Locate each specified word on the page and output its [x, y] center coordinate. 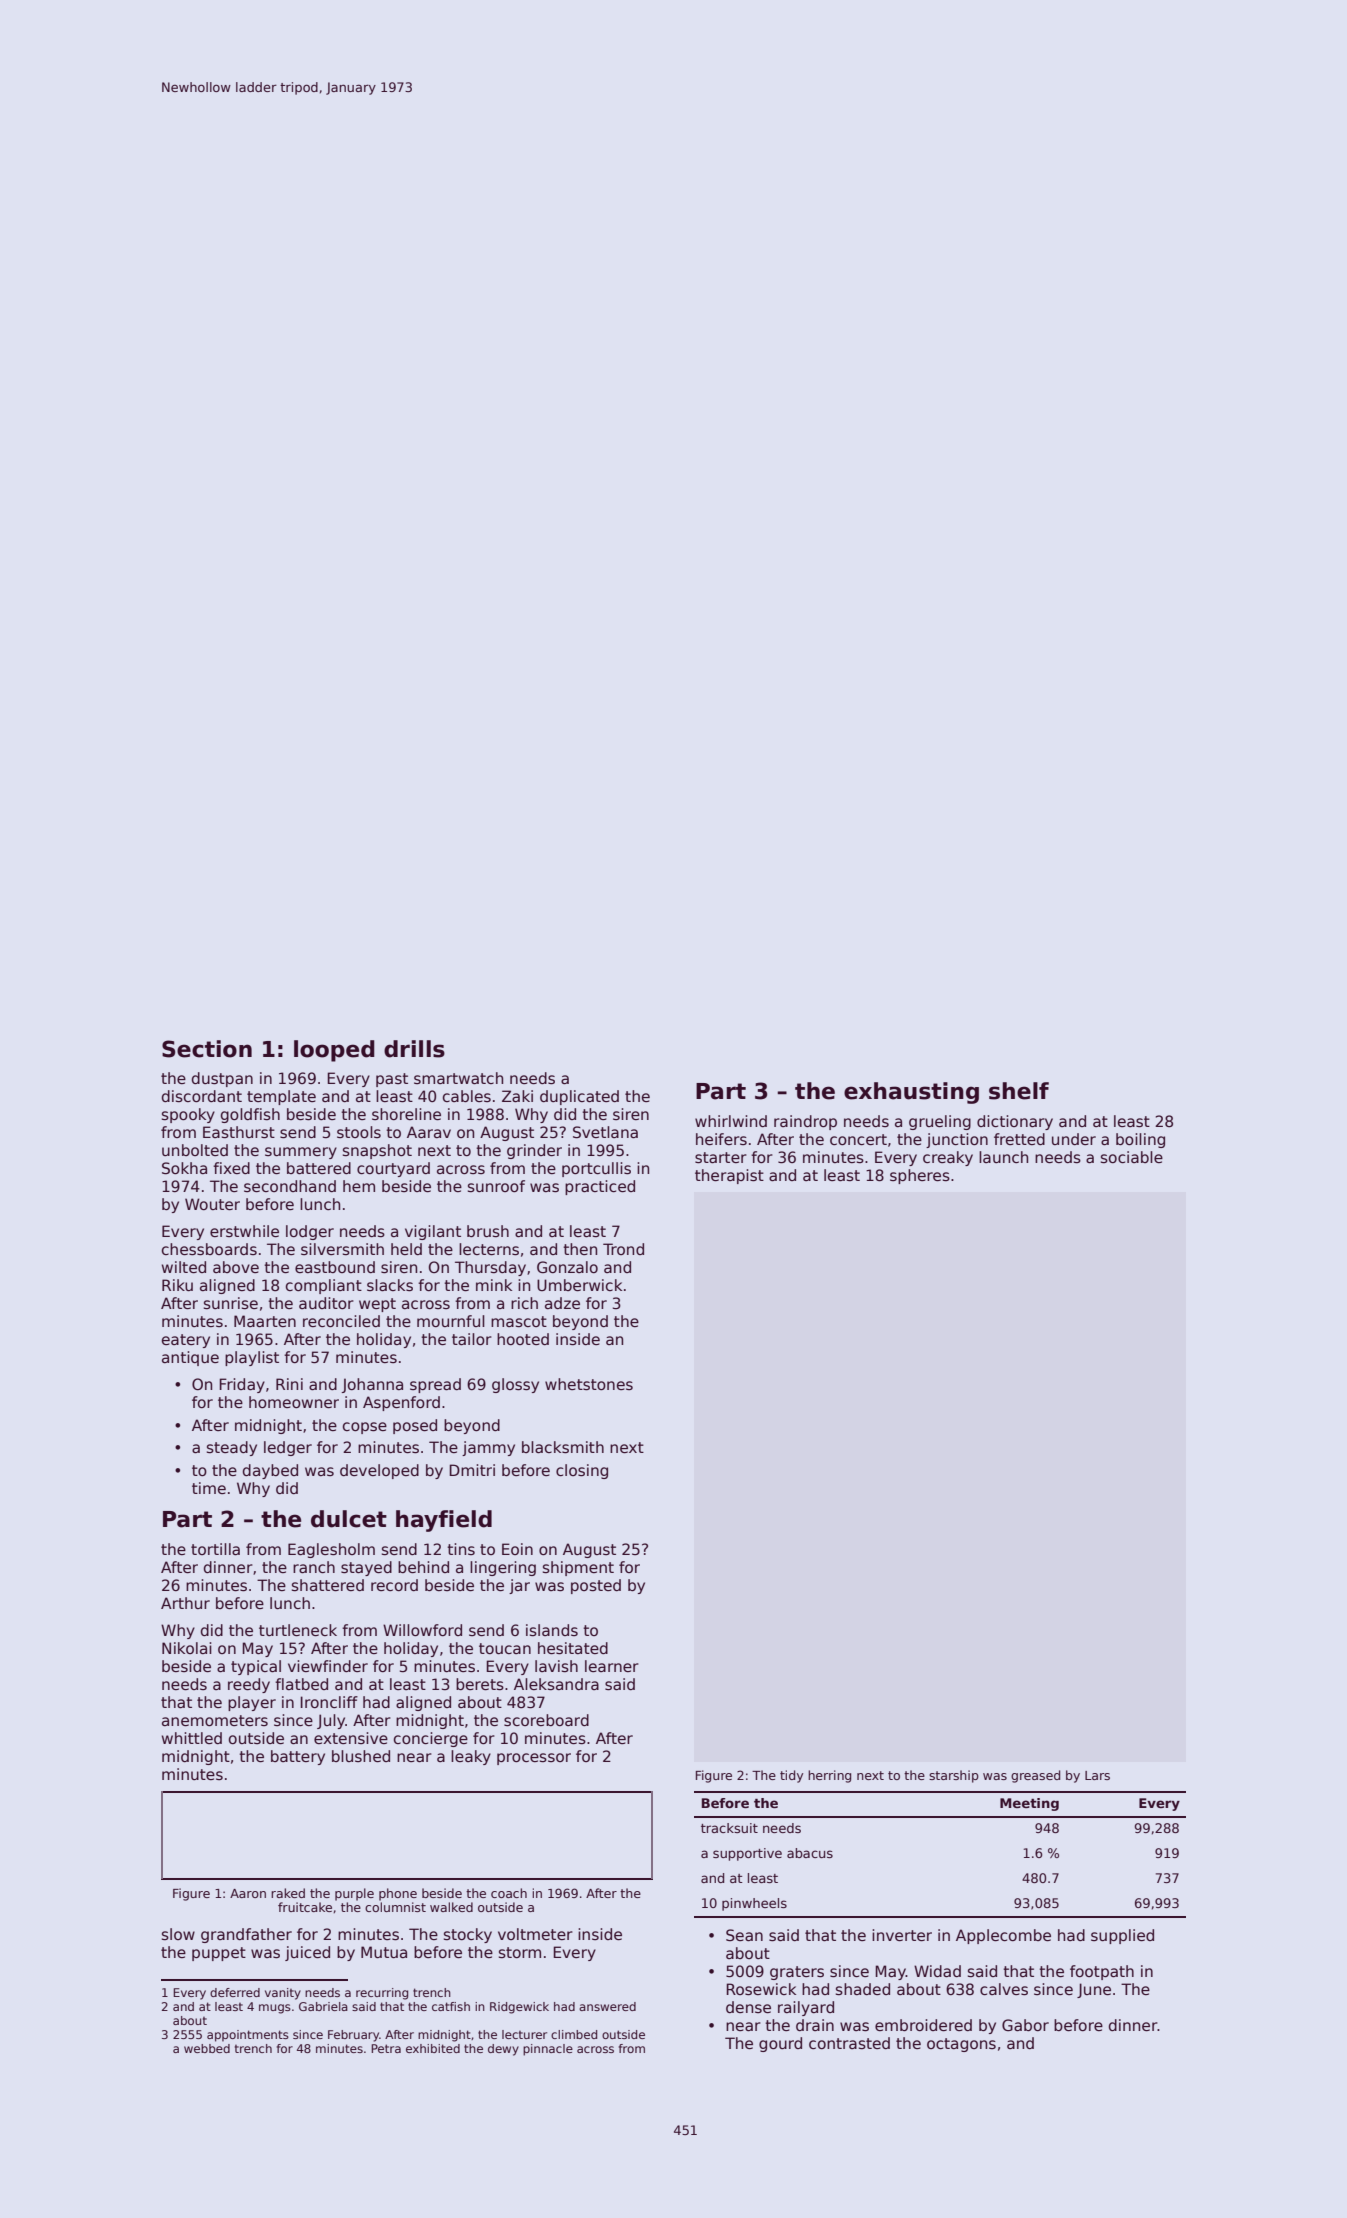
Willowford [422, 1630]
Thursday [490, 1268]
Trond [623, 1249]
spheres [920, 1176]
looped [334, 1051]
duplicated [579, 1097]
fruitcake [305, 1907]
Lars [1097, 1775]
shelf [1019, 1091]
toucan [505, 1648]
